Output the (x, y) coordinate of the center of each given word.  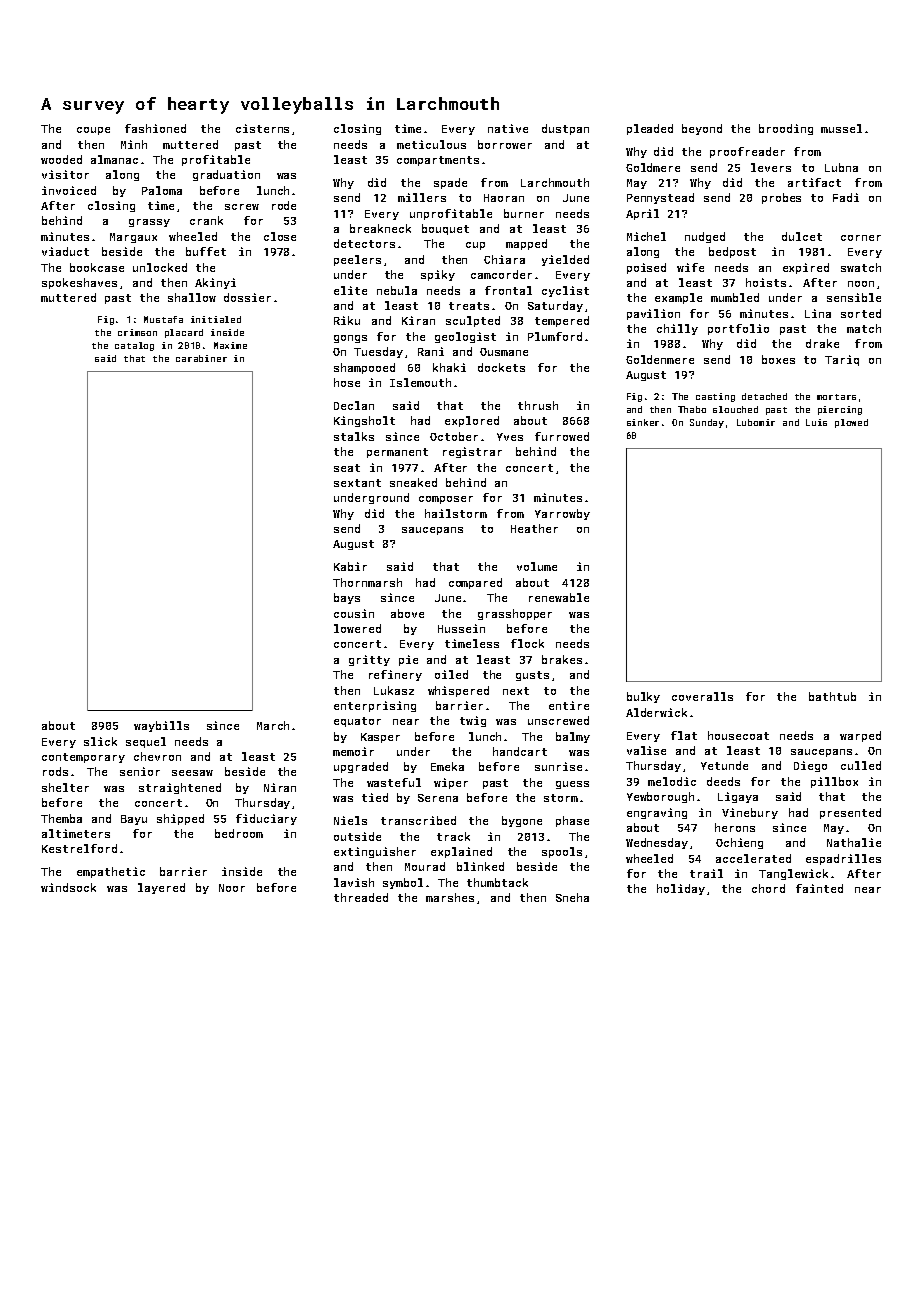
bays (347, 598)
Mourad (425, 866)
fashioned (155, 128)
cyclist (565, 291)
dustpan (565, 129)
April (642, 214)
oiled (451, 674)
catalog (134, 346)
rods (55, 771)
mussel (841, 128)
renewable (559, 597)
